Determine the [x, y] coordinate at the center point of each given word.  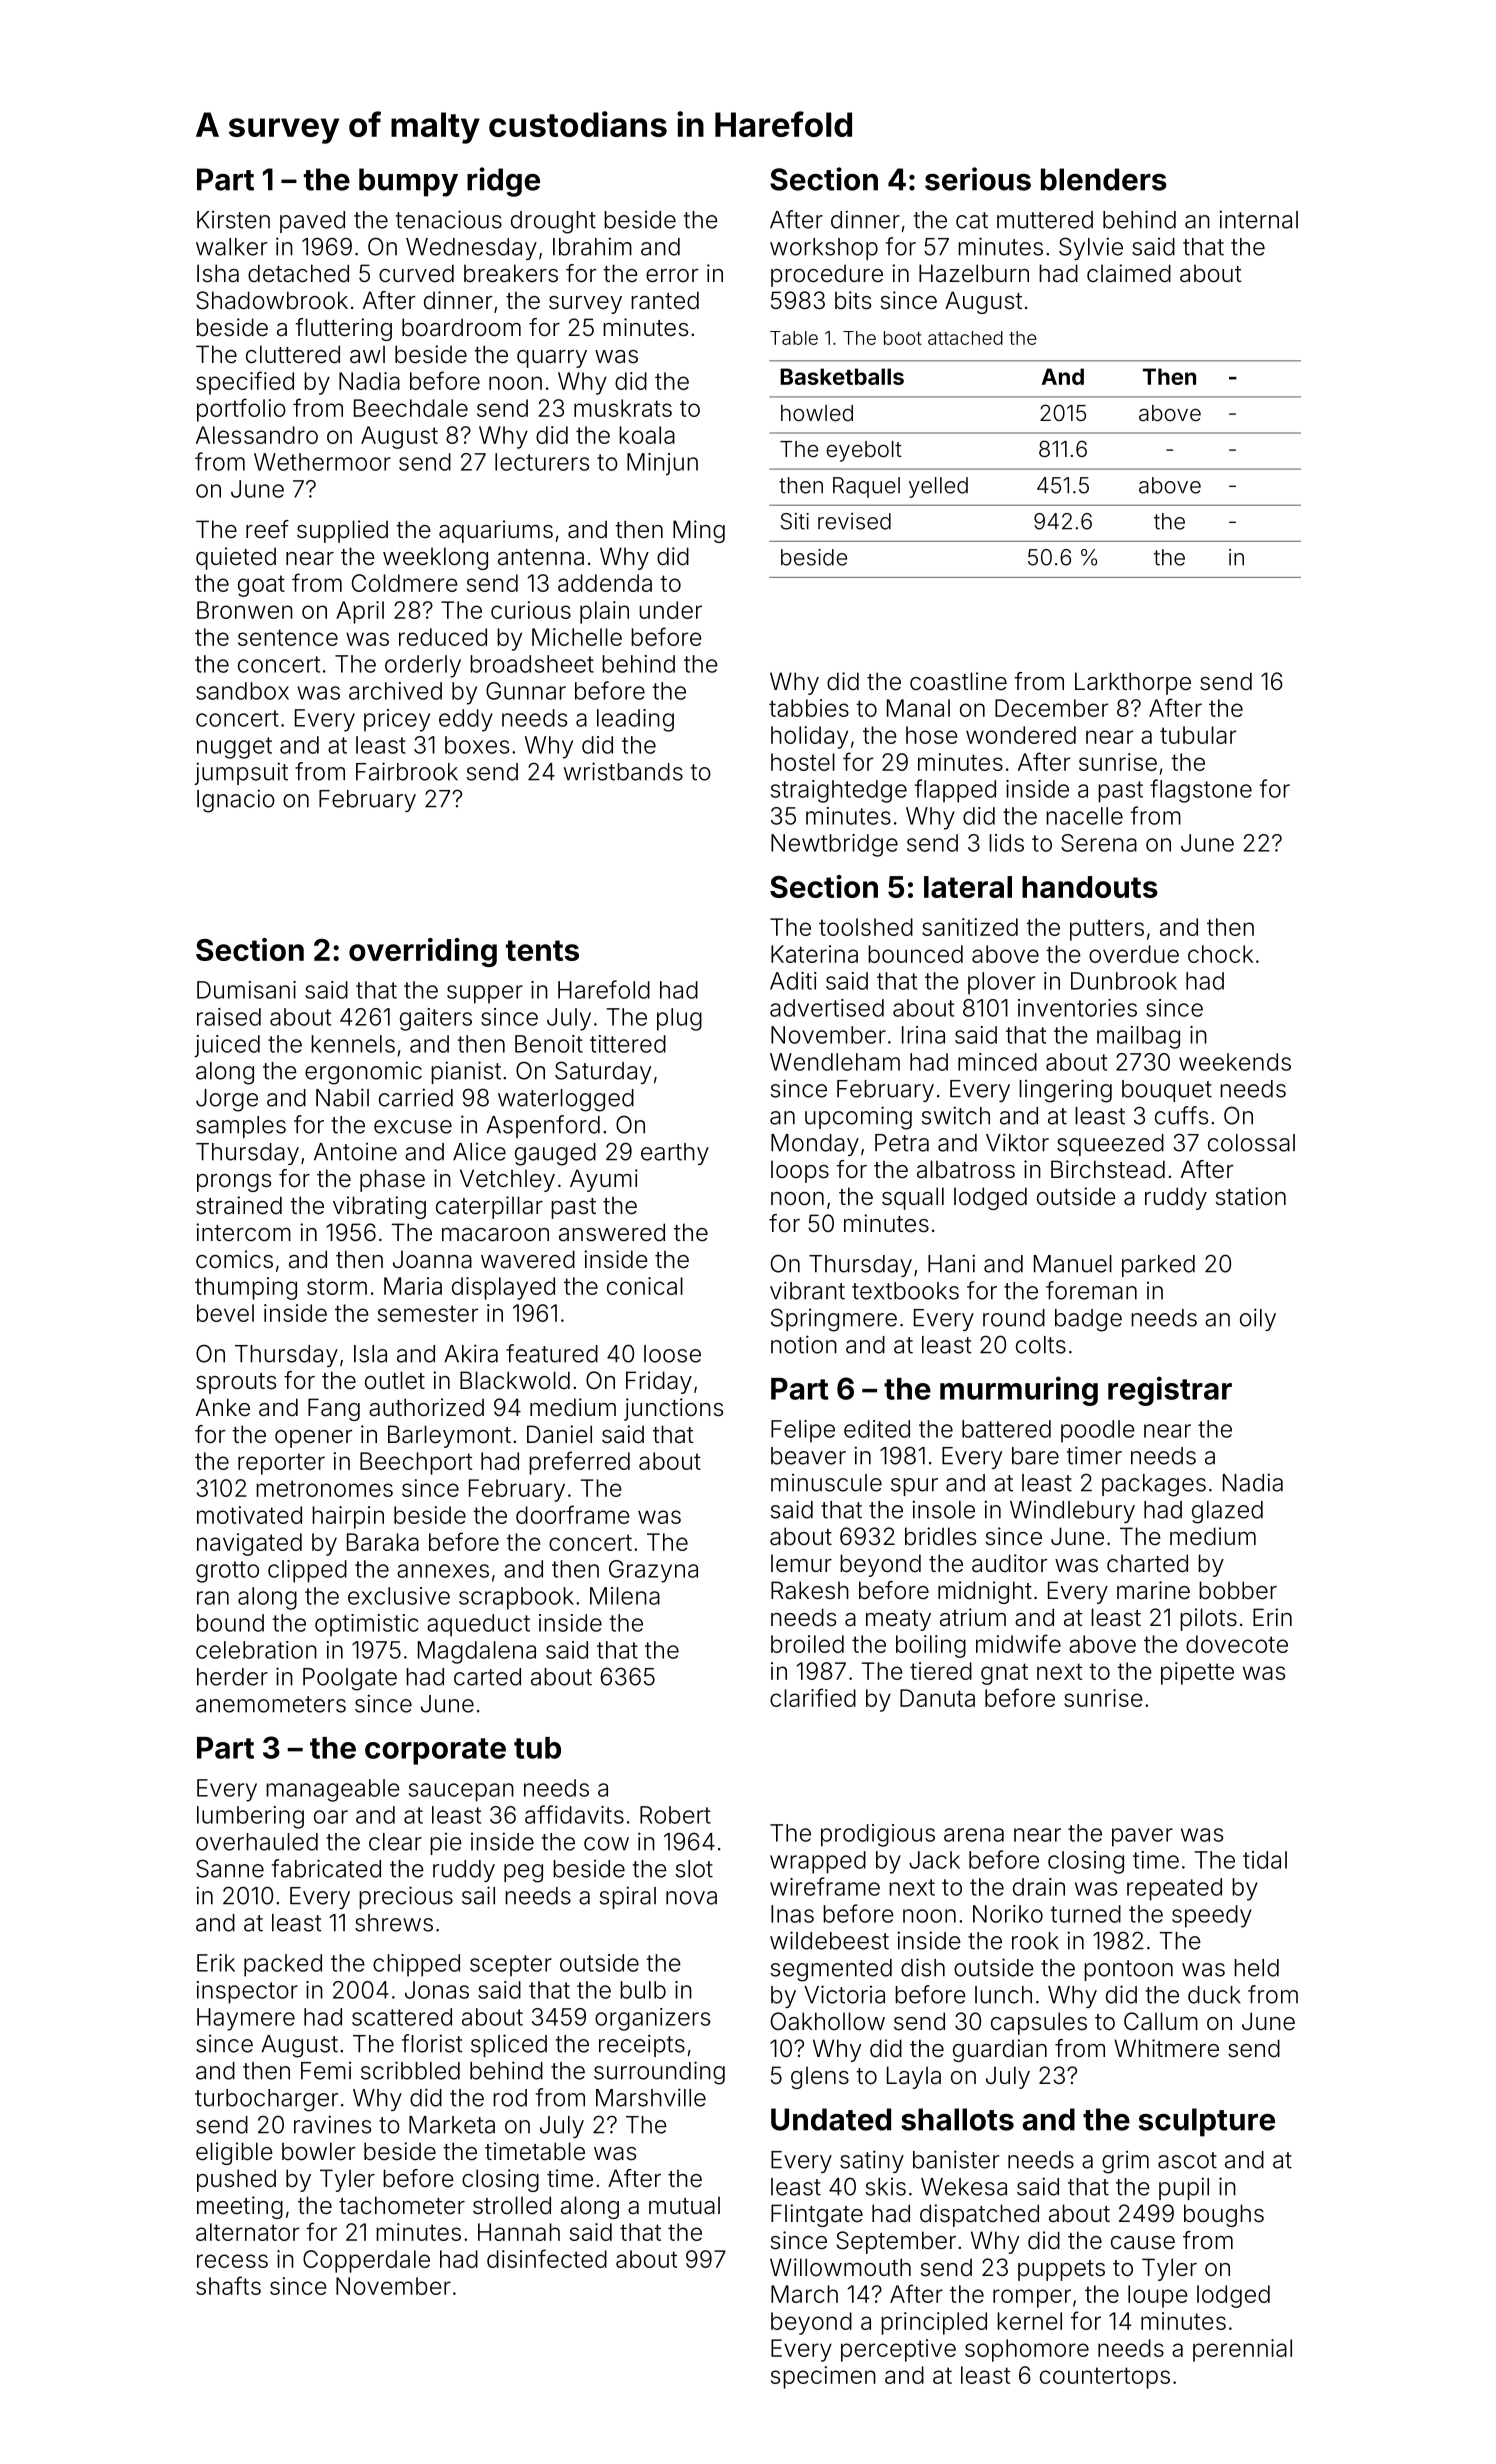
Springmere [834, 1320]
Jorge [227, 1100]
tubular [1198, 735]
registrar [1170, 1391]
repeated [1174, 1889]
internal [1258, 219]
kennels [353, 1044]
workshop [824, 249]
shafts [228, 2285]
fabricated [326, 1868]
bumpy [408, 182]
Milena [625, 1596]
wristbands [623, 771]
